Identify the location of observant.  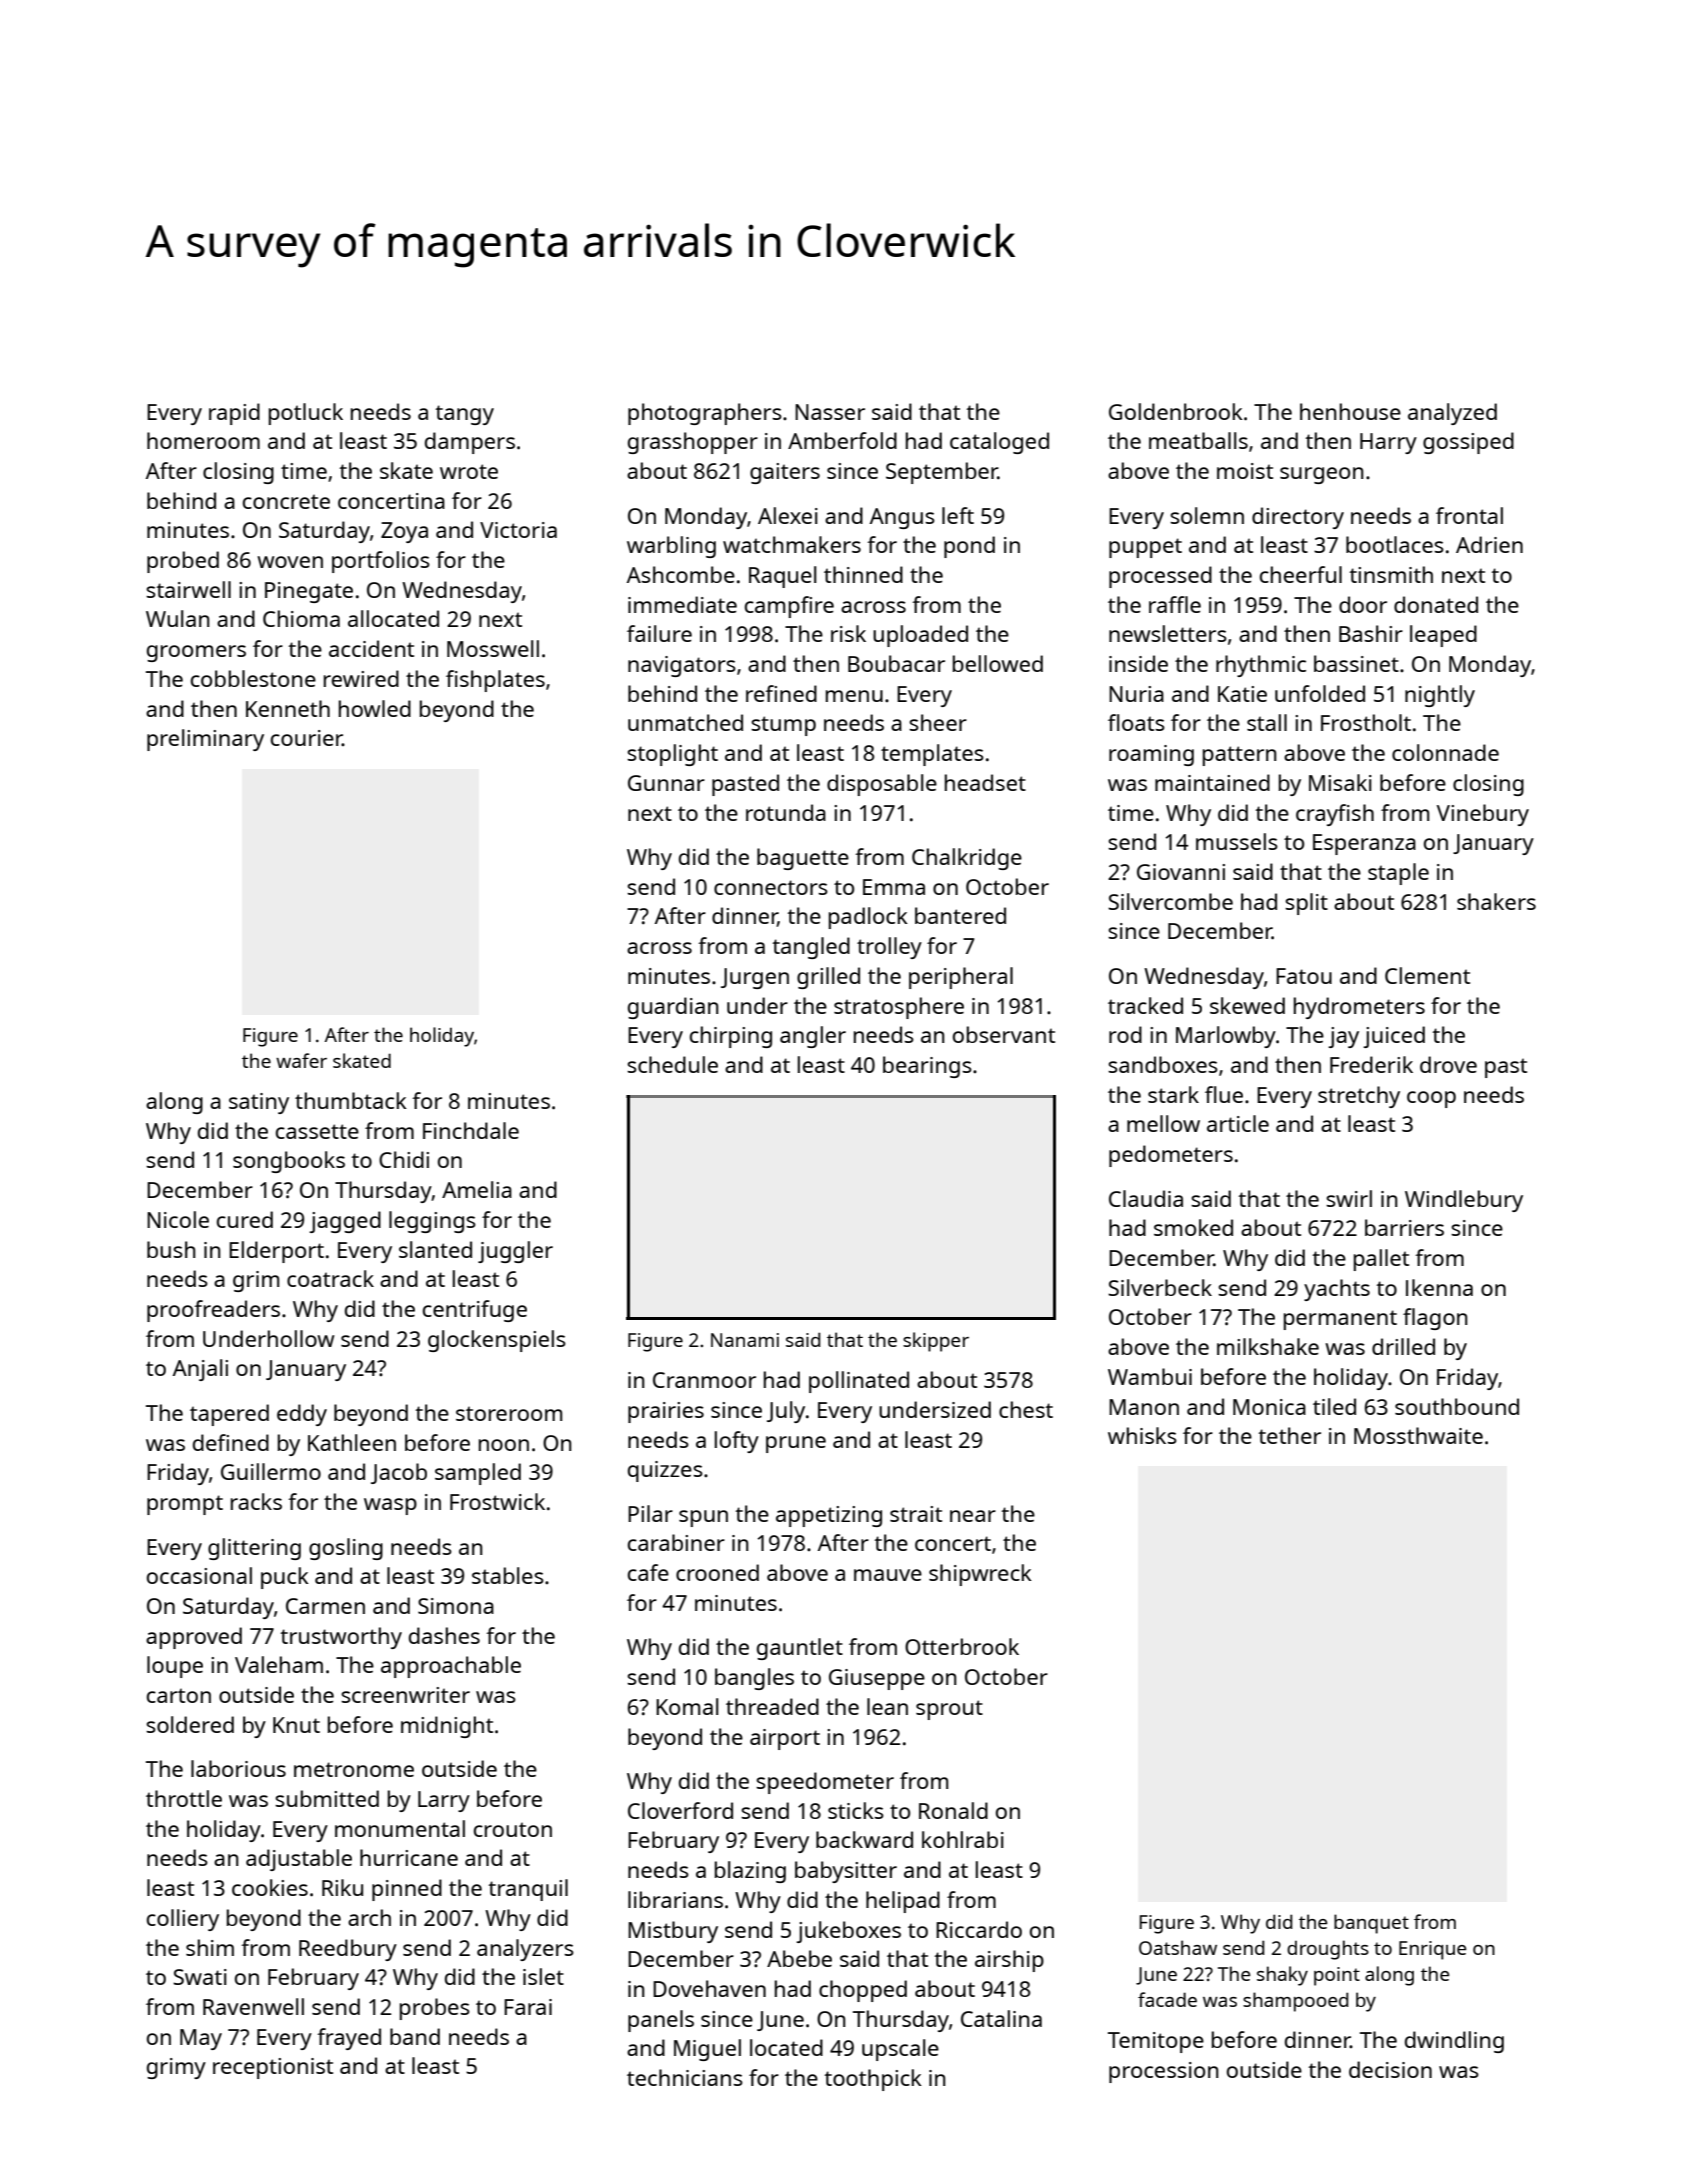
(1004, 1034).
